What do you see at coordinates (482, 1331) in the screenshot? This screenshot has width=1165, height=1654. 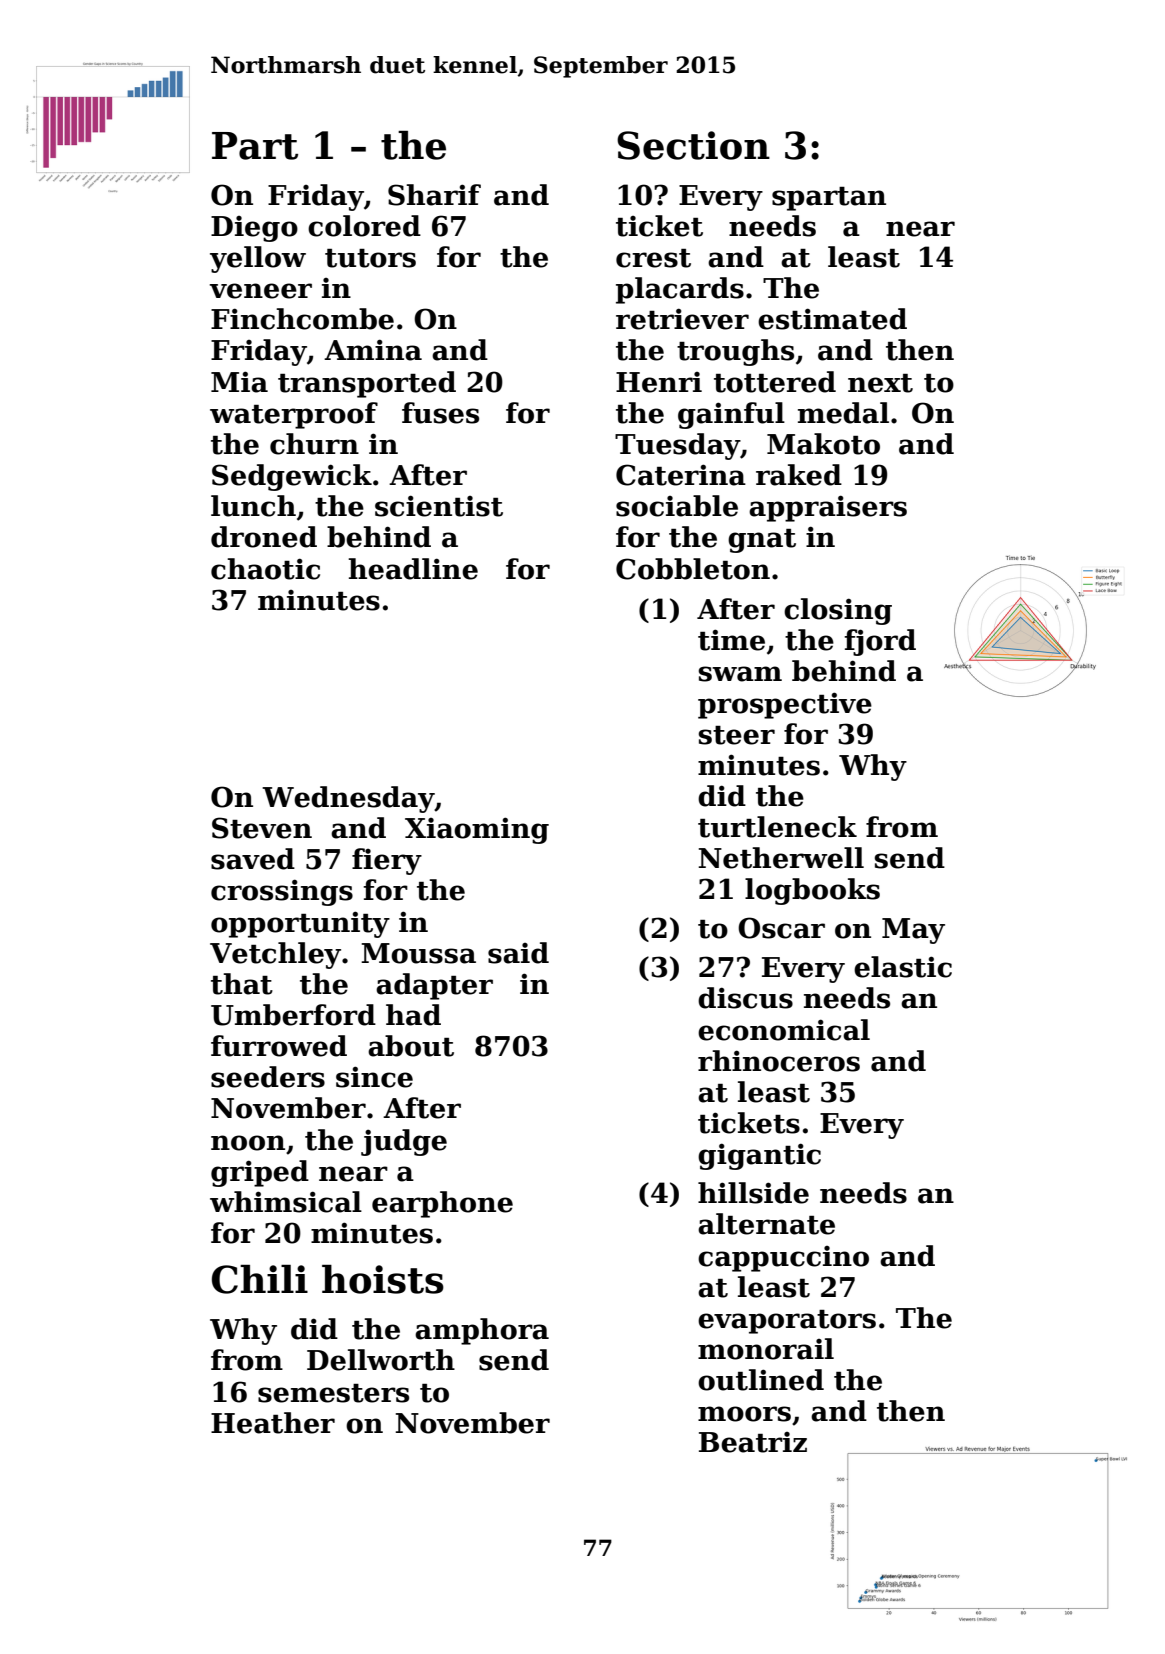 I see `amphora` at bounding box center [482, 1331].
